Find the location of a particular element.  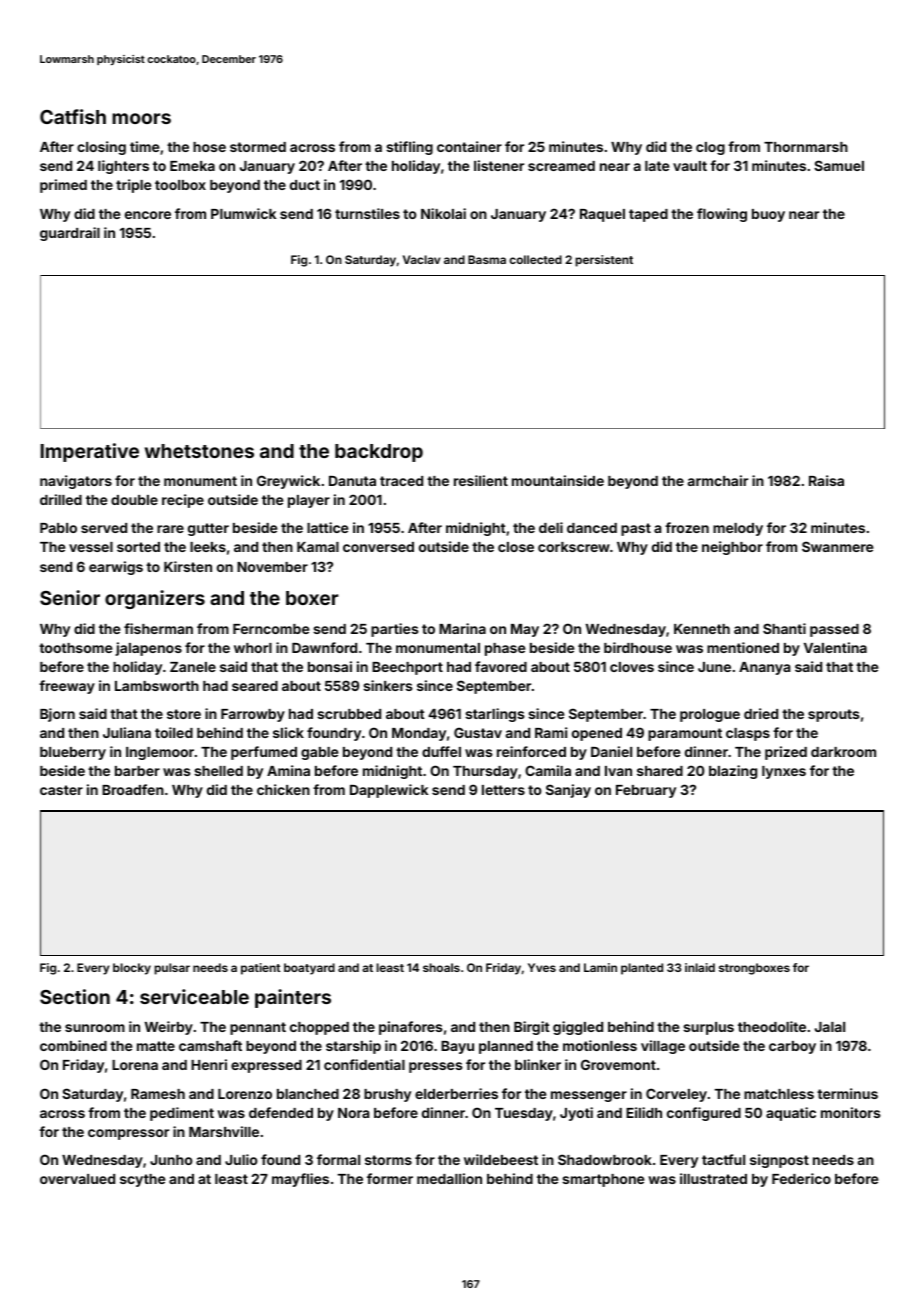

letters is located at coordinates (503, 790).
